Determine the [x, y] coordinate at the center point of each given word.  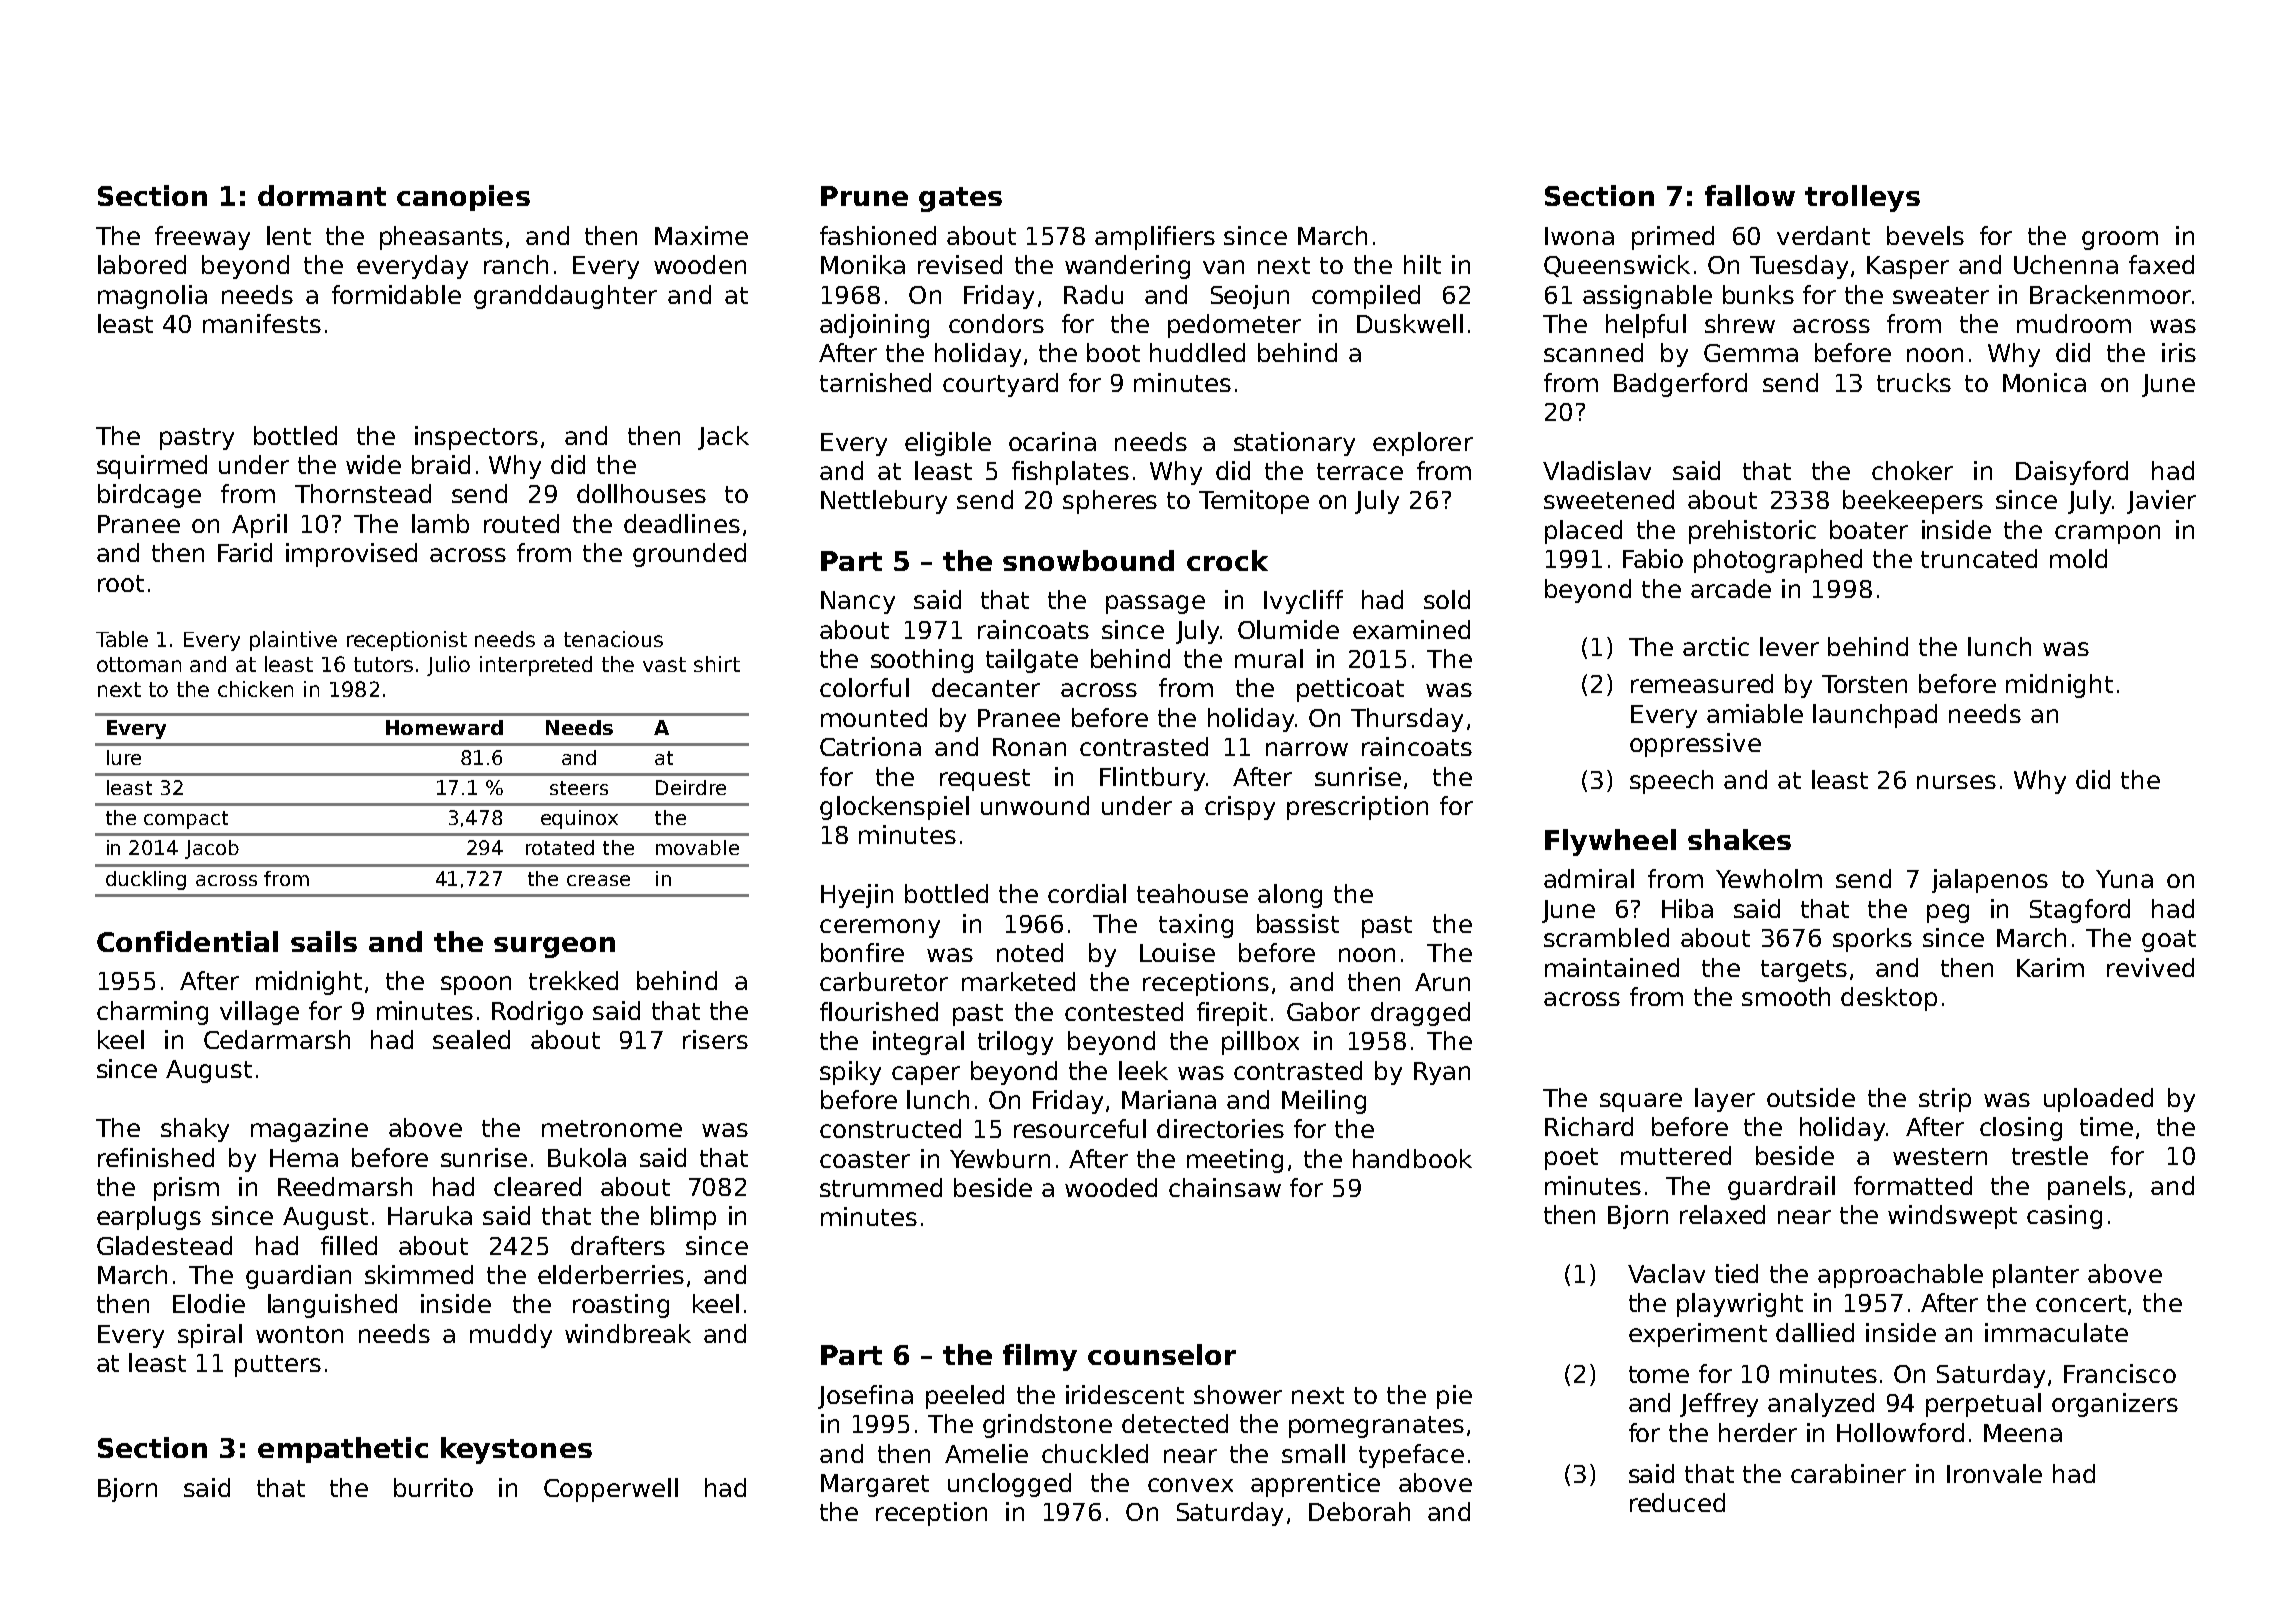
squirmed [152, 467]
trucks [1914, 382]
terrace [1360, 471]
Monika [863, 264]
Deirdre [691, 787]
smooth [1786, 996]
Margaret [875, 1485]
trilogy [1015, 1043]
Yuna [2124, 879]
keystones [516, 1450]
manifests [262, 323]
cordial [1087, 893]
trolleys [1862, 198]
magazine [309, 1130]
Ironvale [1994, 1473]
